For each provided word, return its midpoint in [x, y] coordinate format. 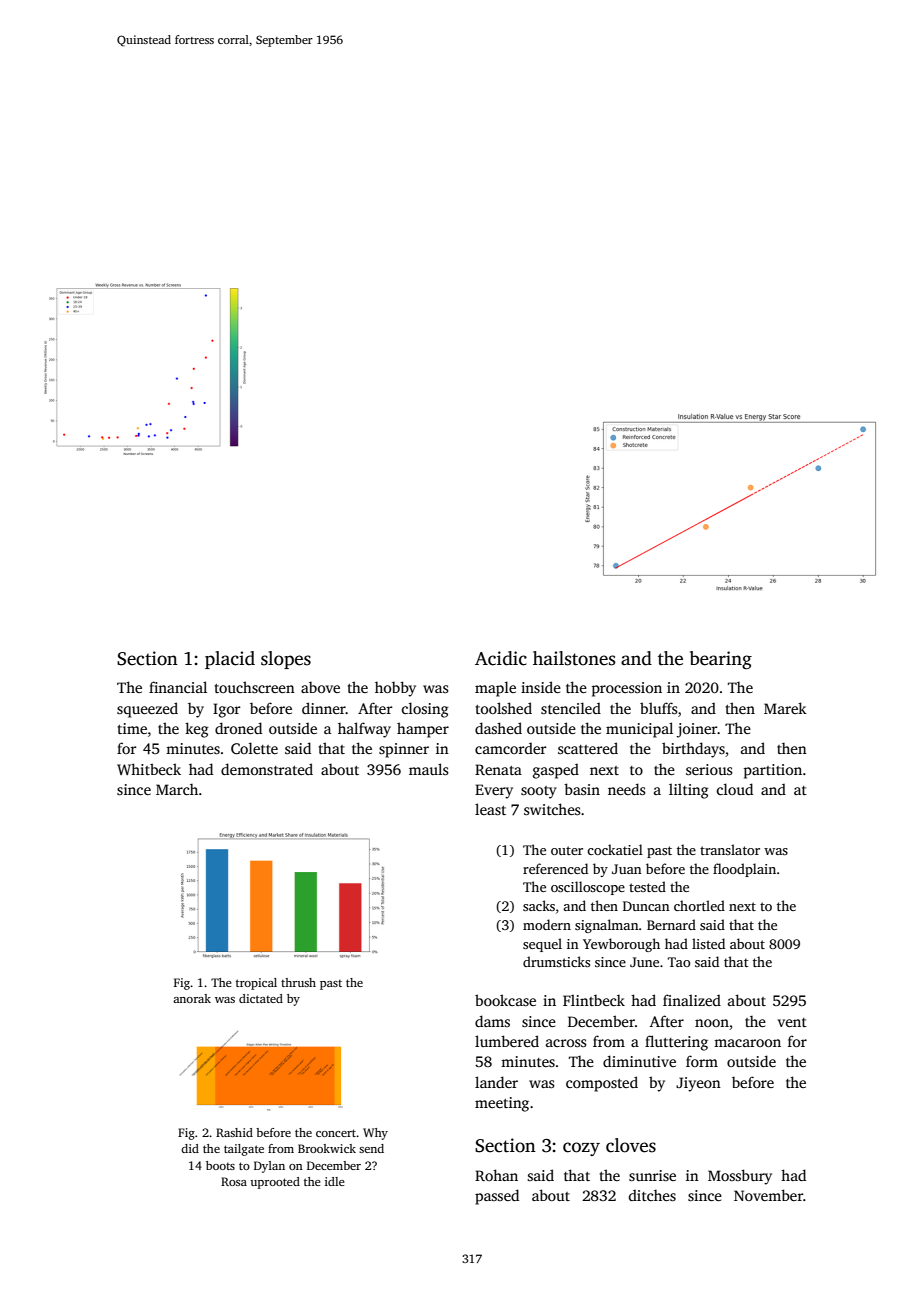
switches [552, 809]
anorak [192, 998]
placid [230, 660]
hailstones [574, 658]
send [371, 1148]
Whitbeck [149, 769]
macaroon [747, 1043]
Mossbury [740, 1177]
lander [496, 1082]
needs [627, 789]
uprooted [275, 1183]
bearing [721, 660]
